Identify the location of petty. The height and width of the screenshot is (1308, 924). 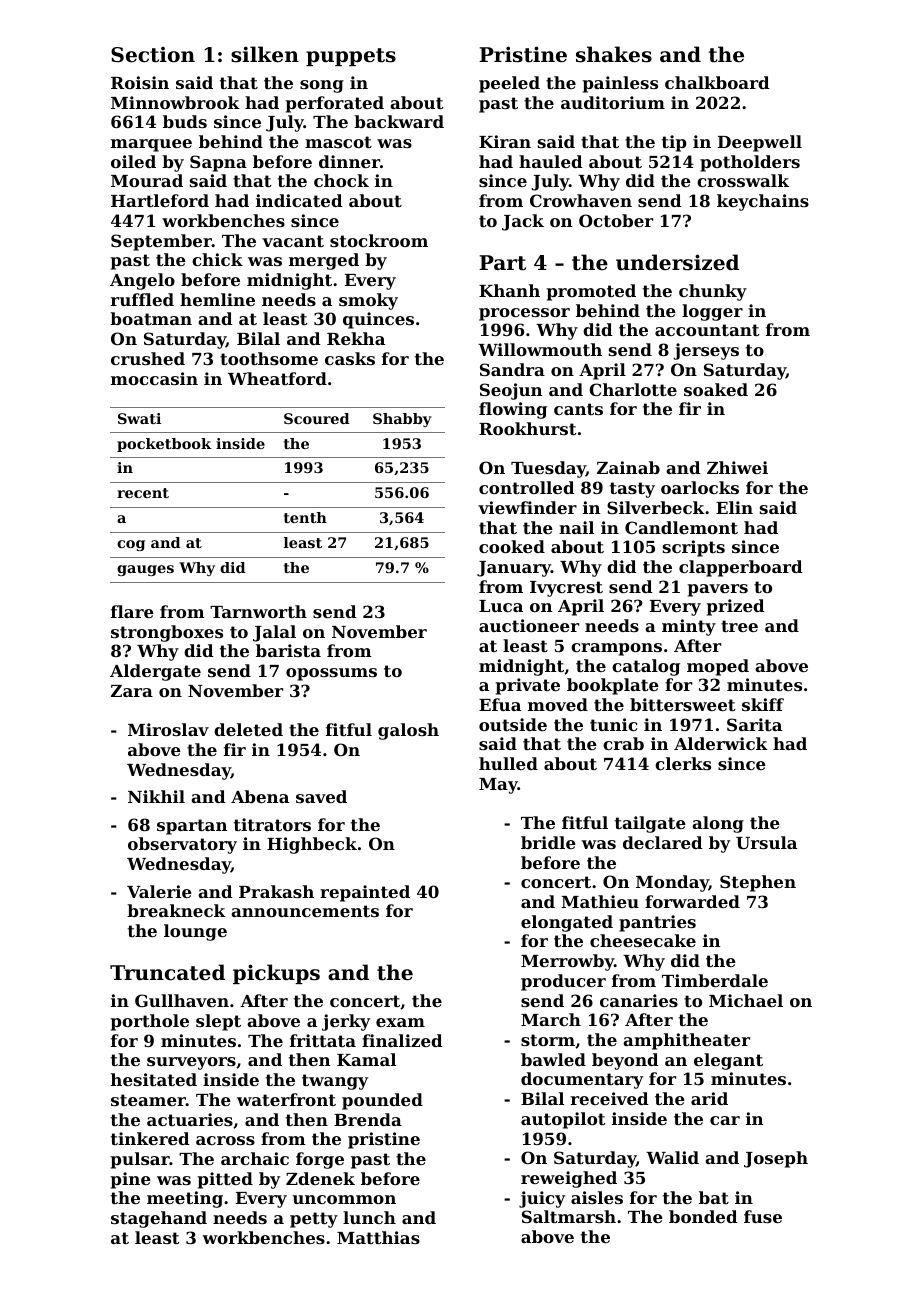
(314, 1220).
